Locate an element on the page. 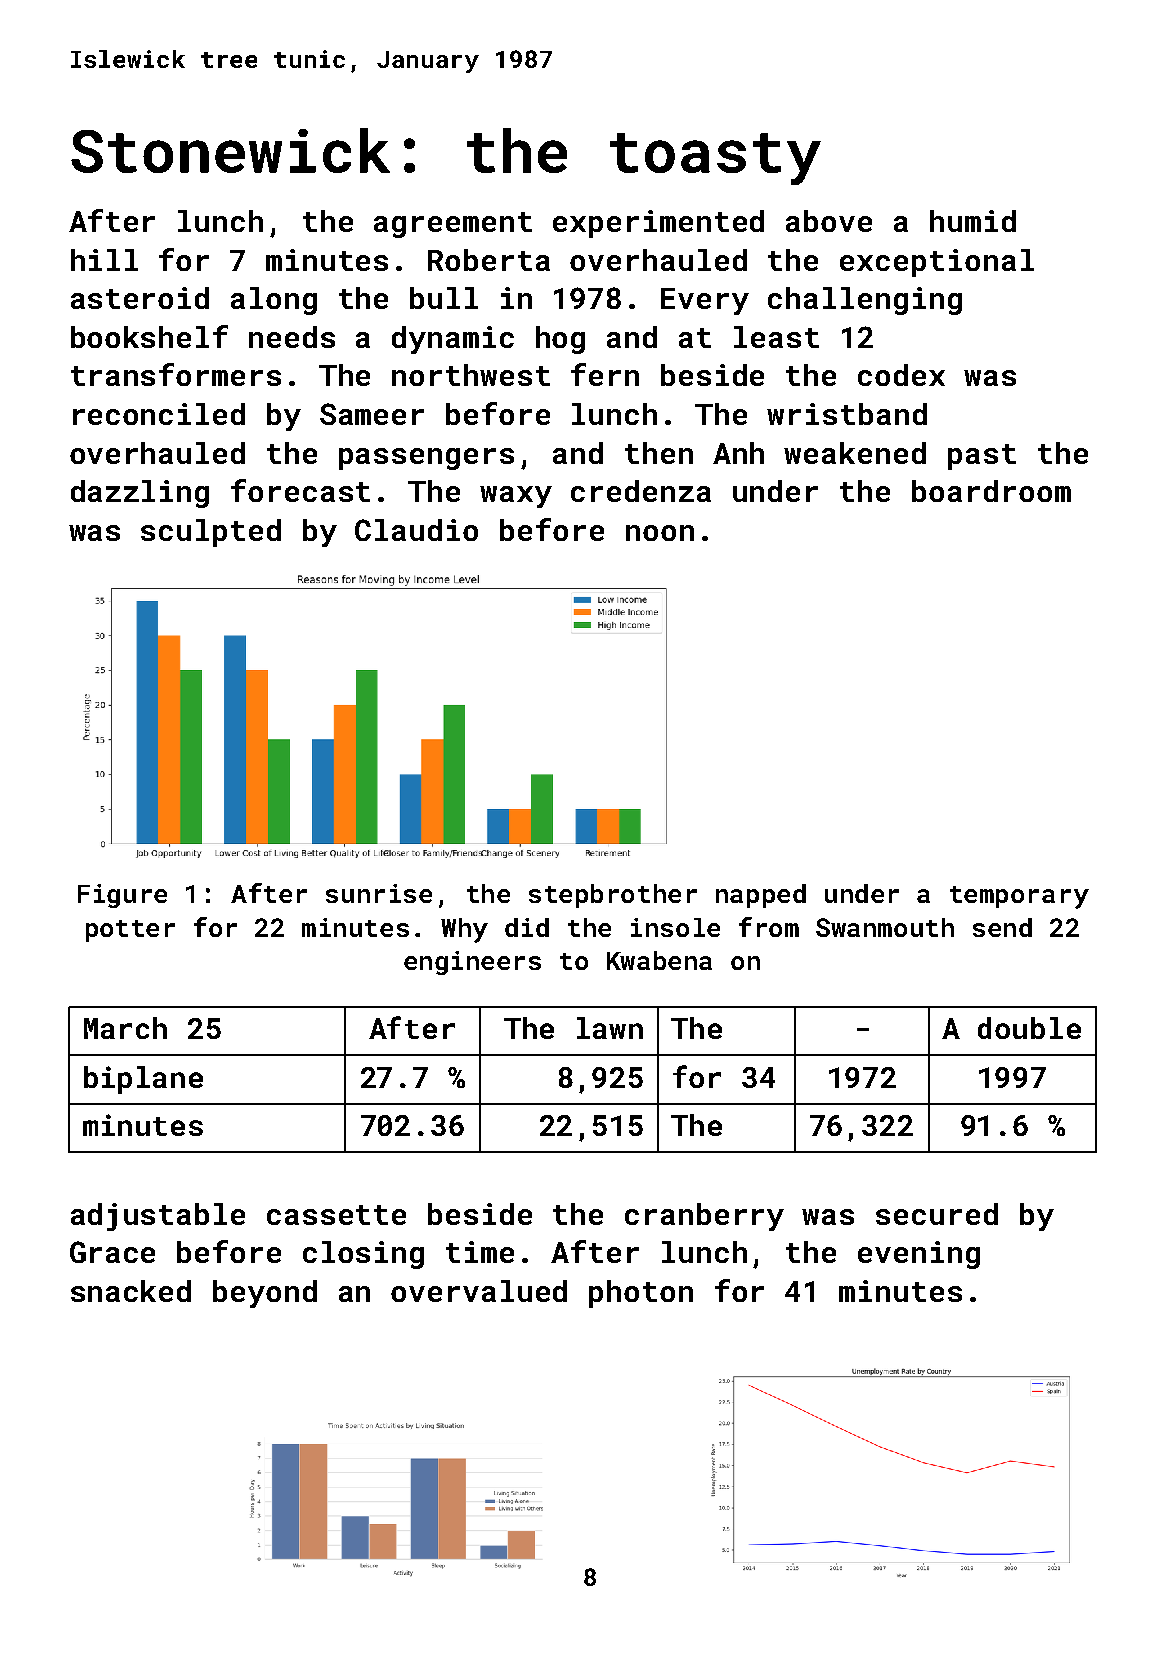 The width and height of the image is (1165, 1654). hill is located at coordinates (104, 260).
